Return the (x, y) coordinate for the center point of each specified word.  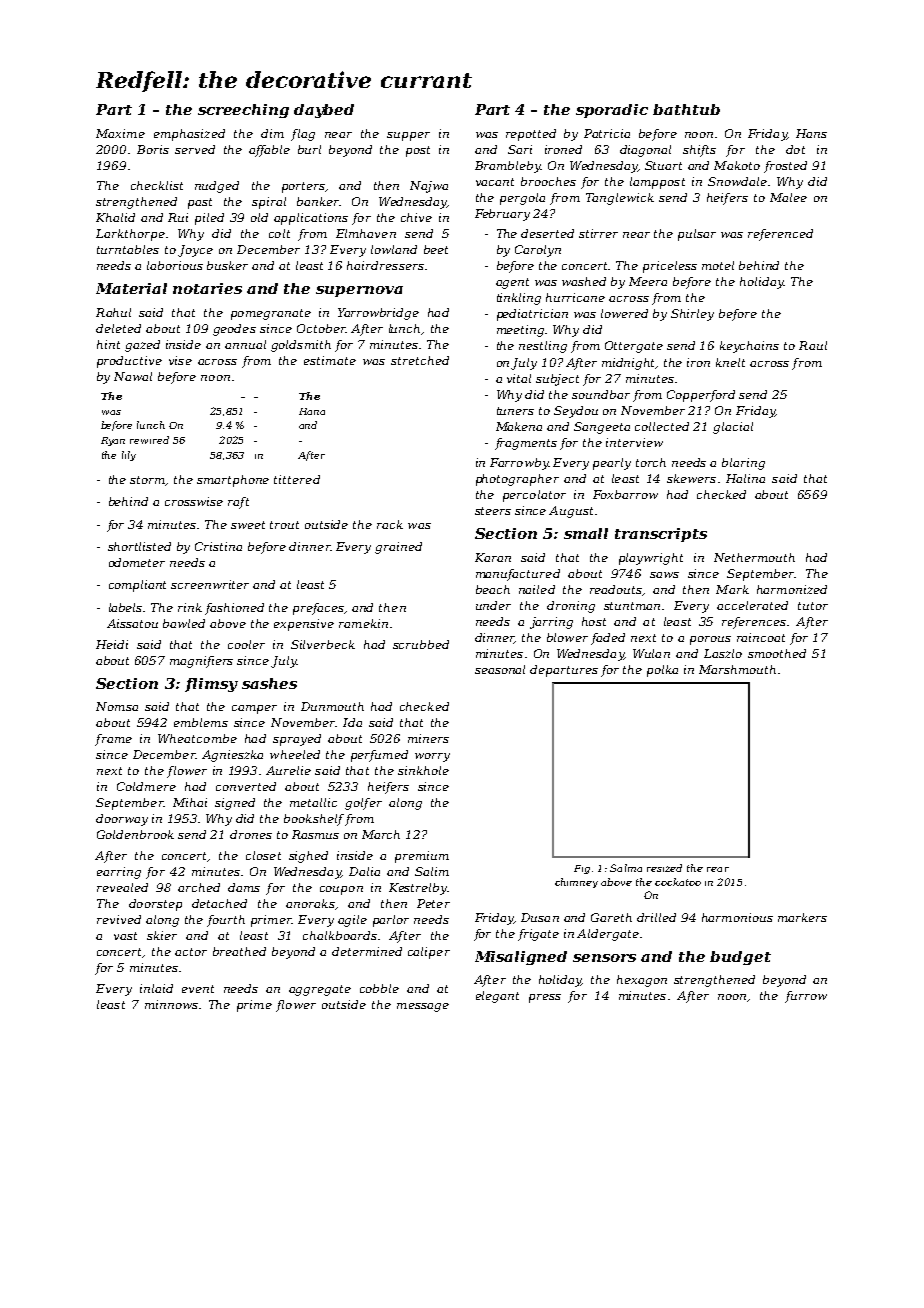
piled (209, 219)
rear (718, 869)
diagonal (645, 151)
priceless (670, 267)
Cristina (218, 546)
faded (608, 639)
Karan (493, 557)
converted (246, 786)
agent (512, 283)
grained (398, 548)
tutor (813, 606)
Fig (582, 869)
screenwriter (210, 584)
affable (269, 151)
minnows (171, 1004)
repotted (531, 135)
